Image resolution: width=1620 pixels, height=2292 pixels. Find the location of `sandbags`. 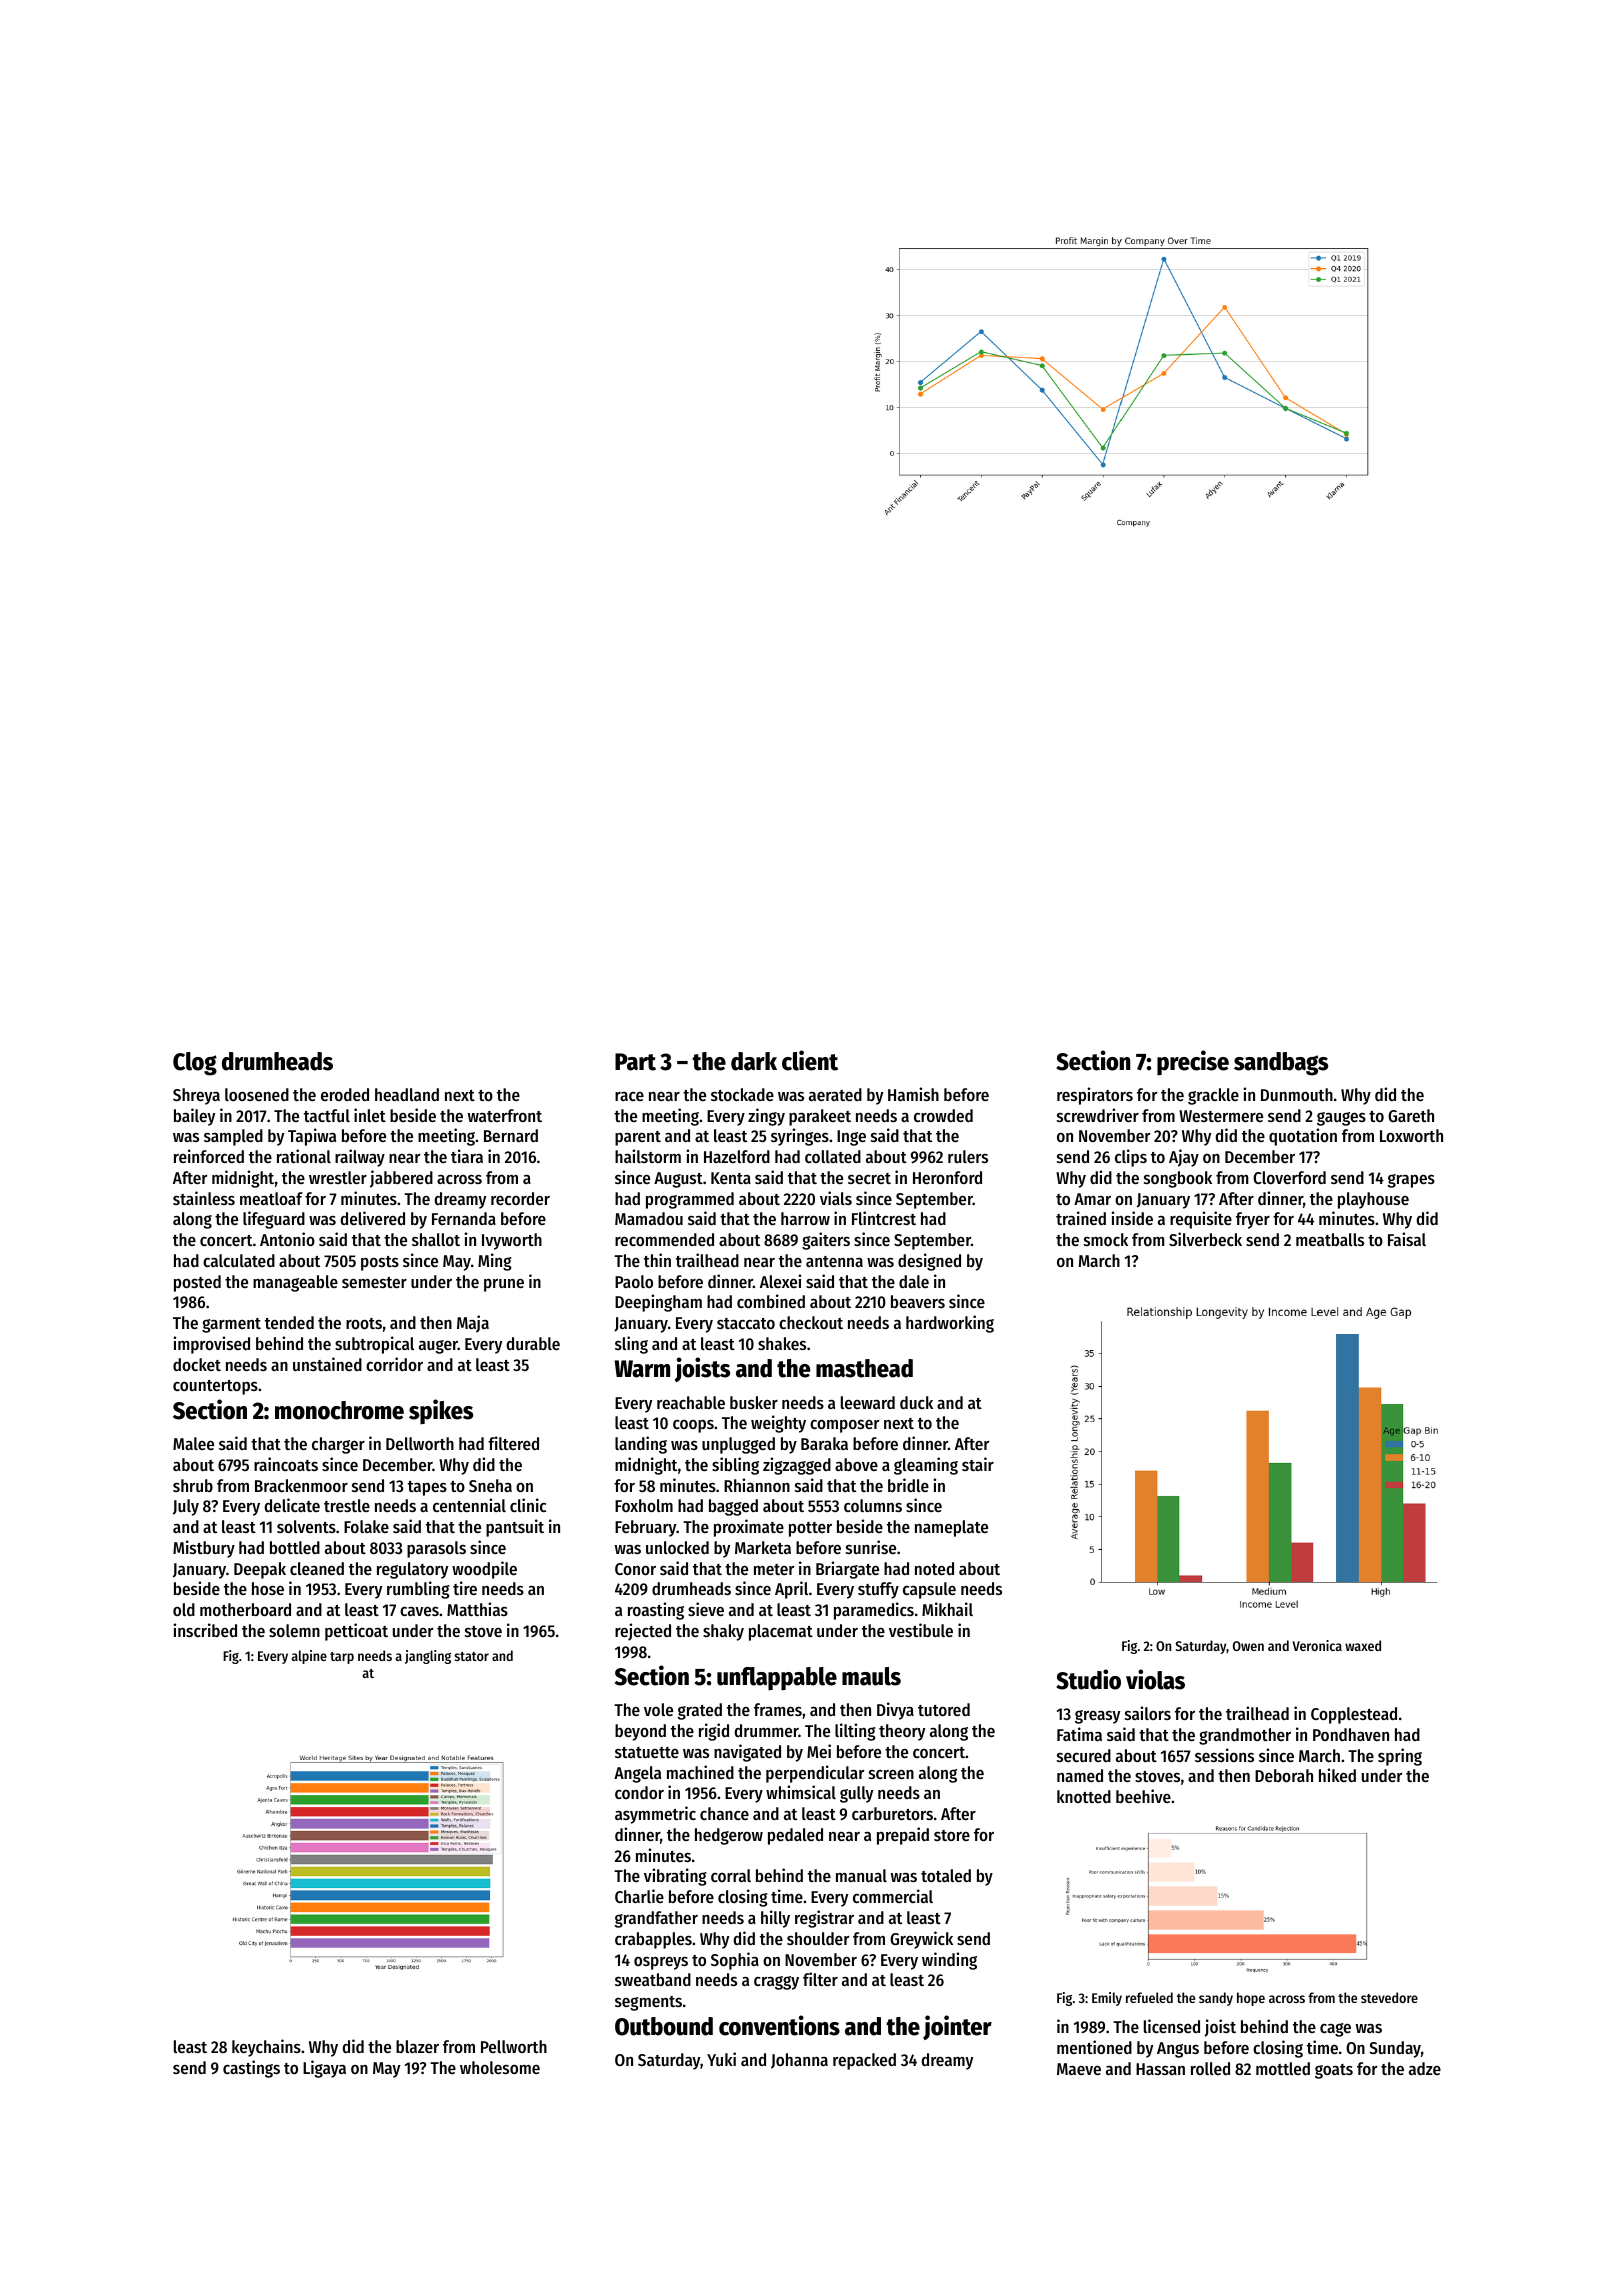

sandbags is located at coordinates (1281, 1064).
